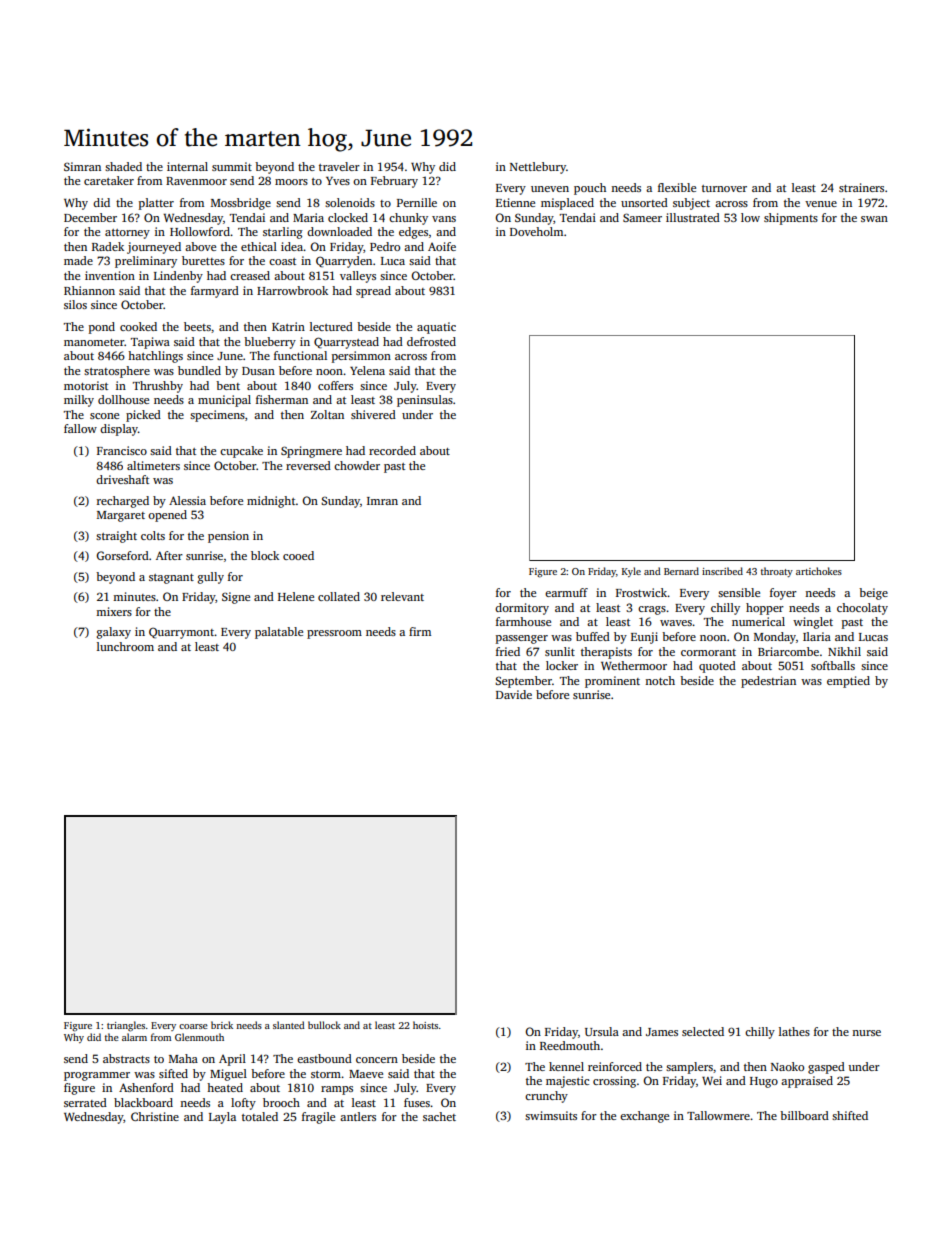 The width and height of the document is (952, 1233). I want to click on December, so click(90, 217).
